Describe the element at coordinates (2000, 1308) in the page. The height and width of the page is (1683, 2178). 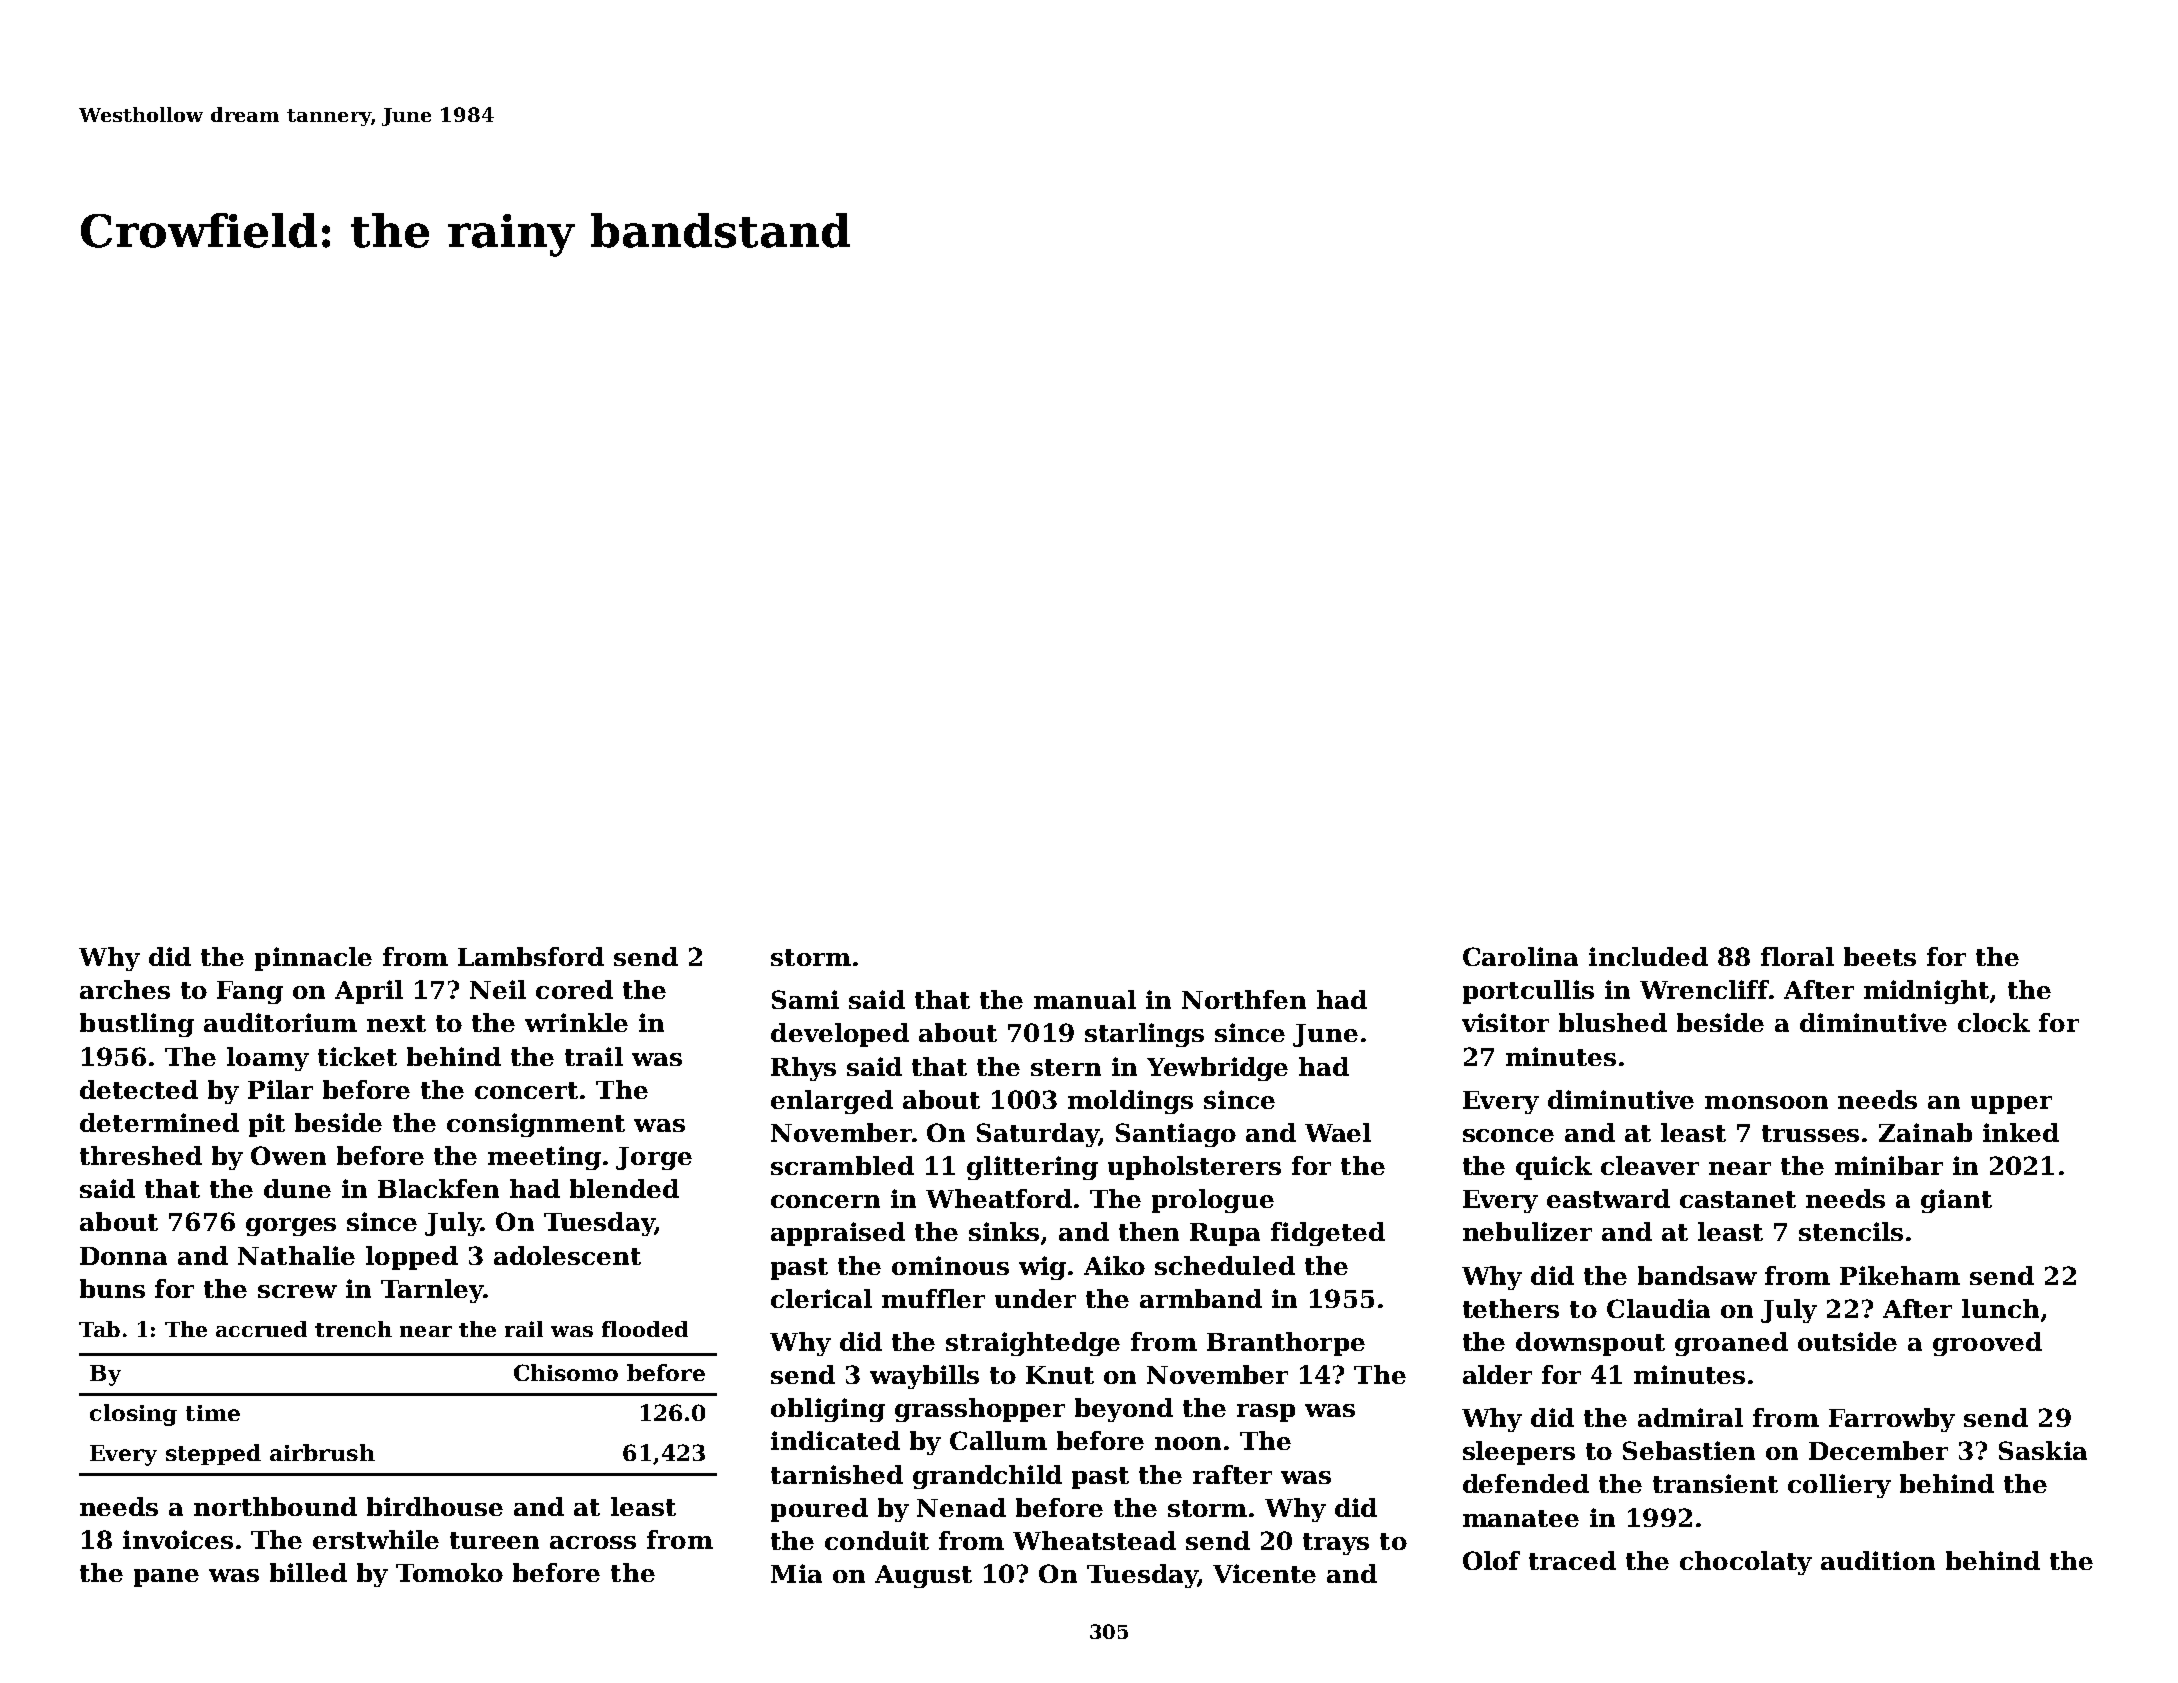
I see `lunch` at that location.
